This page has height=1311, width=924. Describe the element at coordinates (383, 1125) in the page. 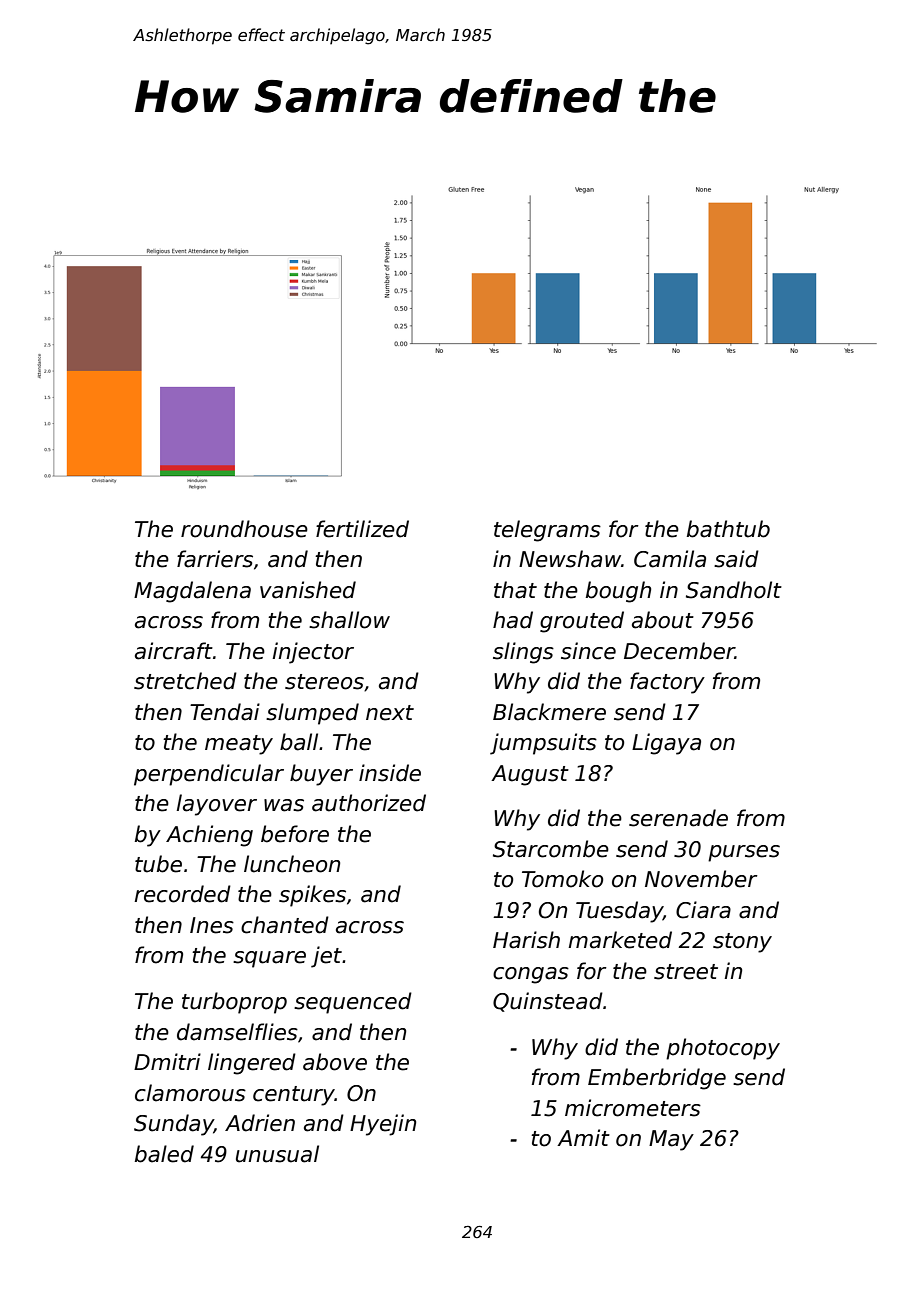

I see `Hyejin` at that location.
